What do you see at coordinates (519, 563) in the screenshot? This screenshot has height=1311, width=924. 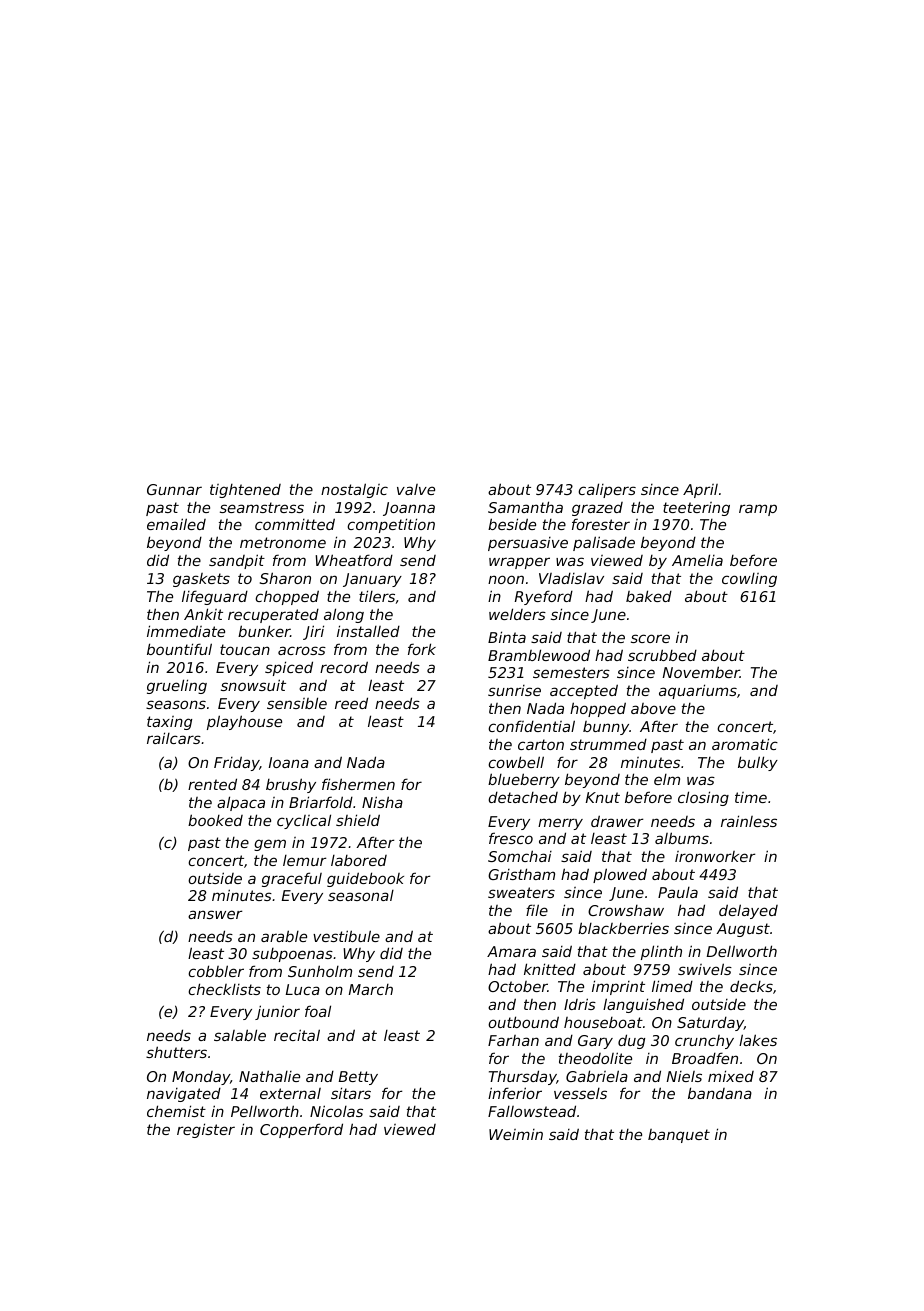 I see `wrapper` at bounding box center [519, 563].
